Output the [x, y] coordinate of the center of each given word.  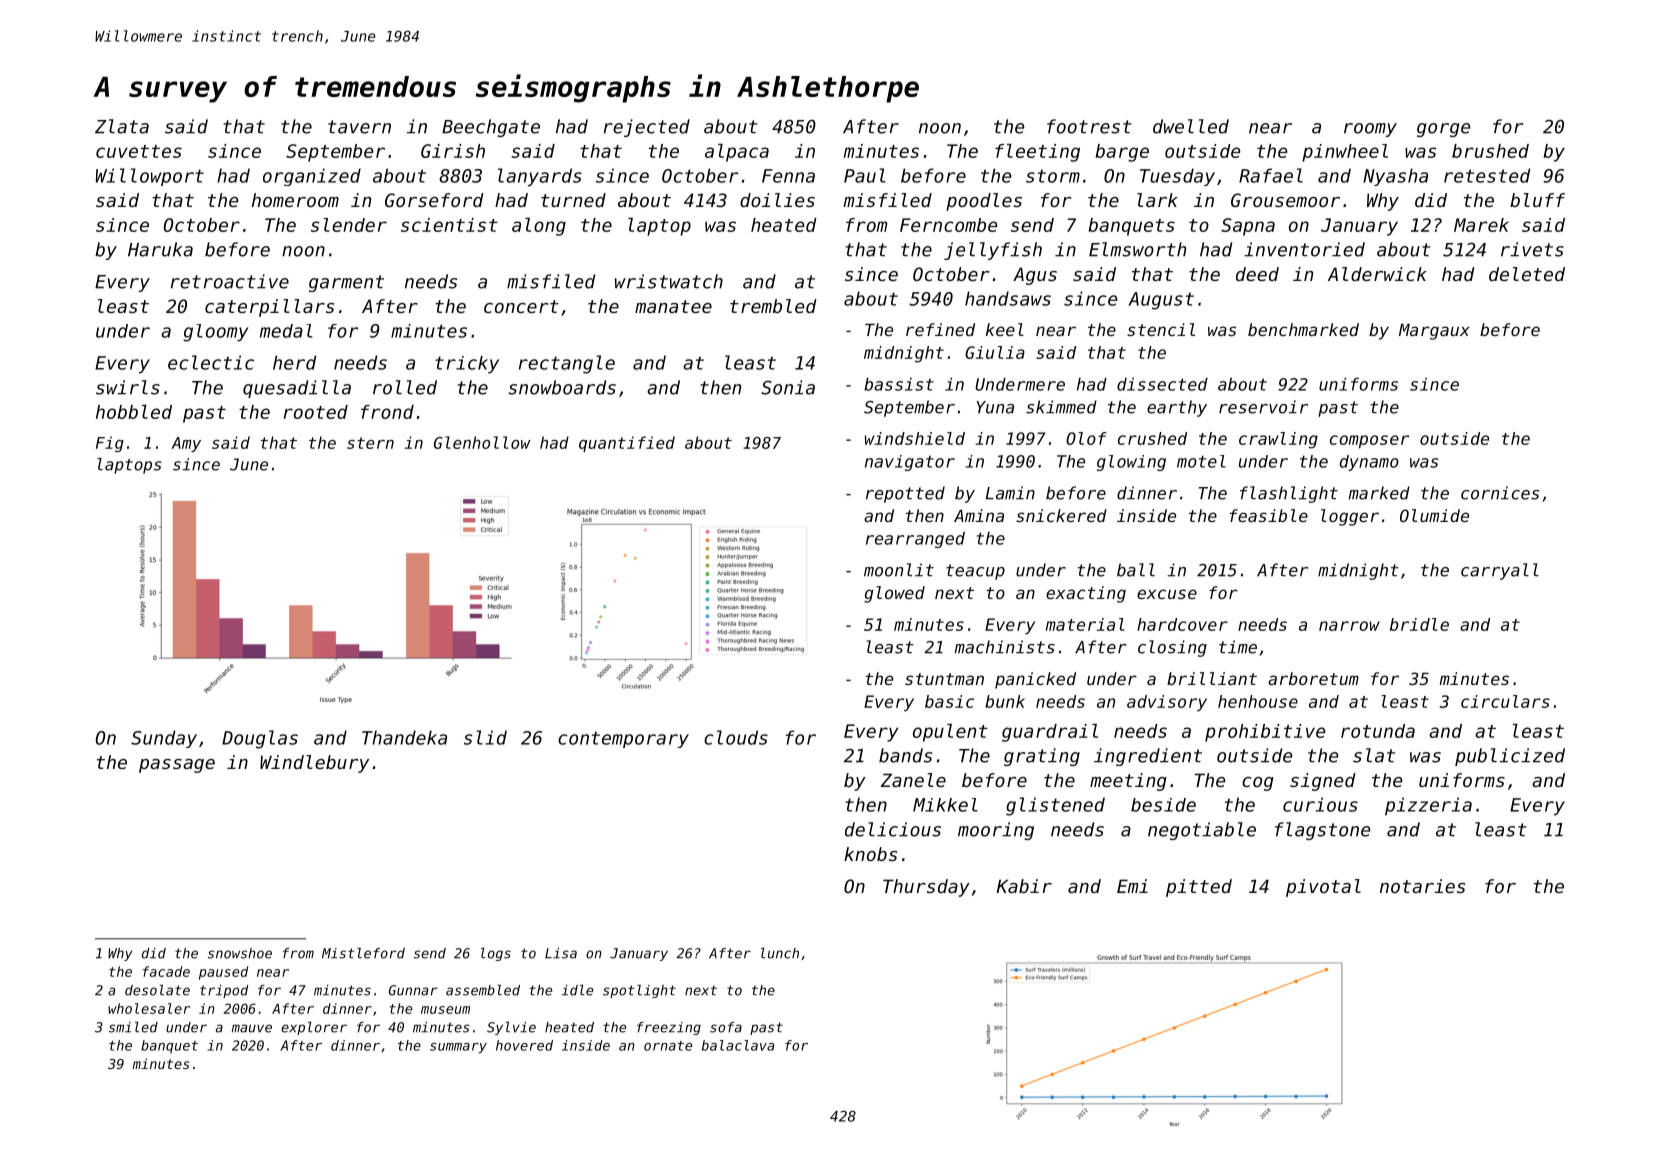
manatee [673, 306]
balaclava [738, 1045]
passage [177, 766]
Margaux [1434, 332]
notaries [1422, 886]
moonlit [899, 570]
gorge [1443, 130]
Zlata [122, 126]
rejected [647, 128]
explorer [314, 1028]
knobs [870, 854]
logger [1350, 517]
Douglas [260, 739]
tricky [467, 365]
